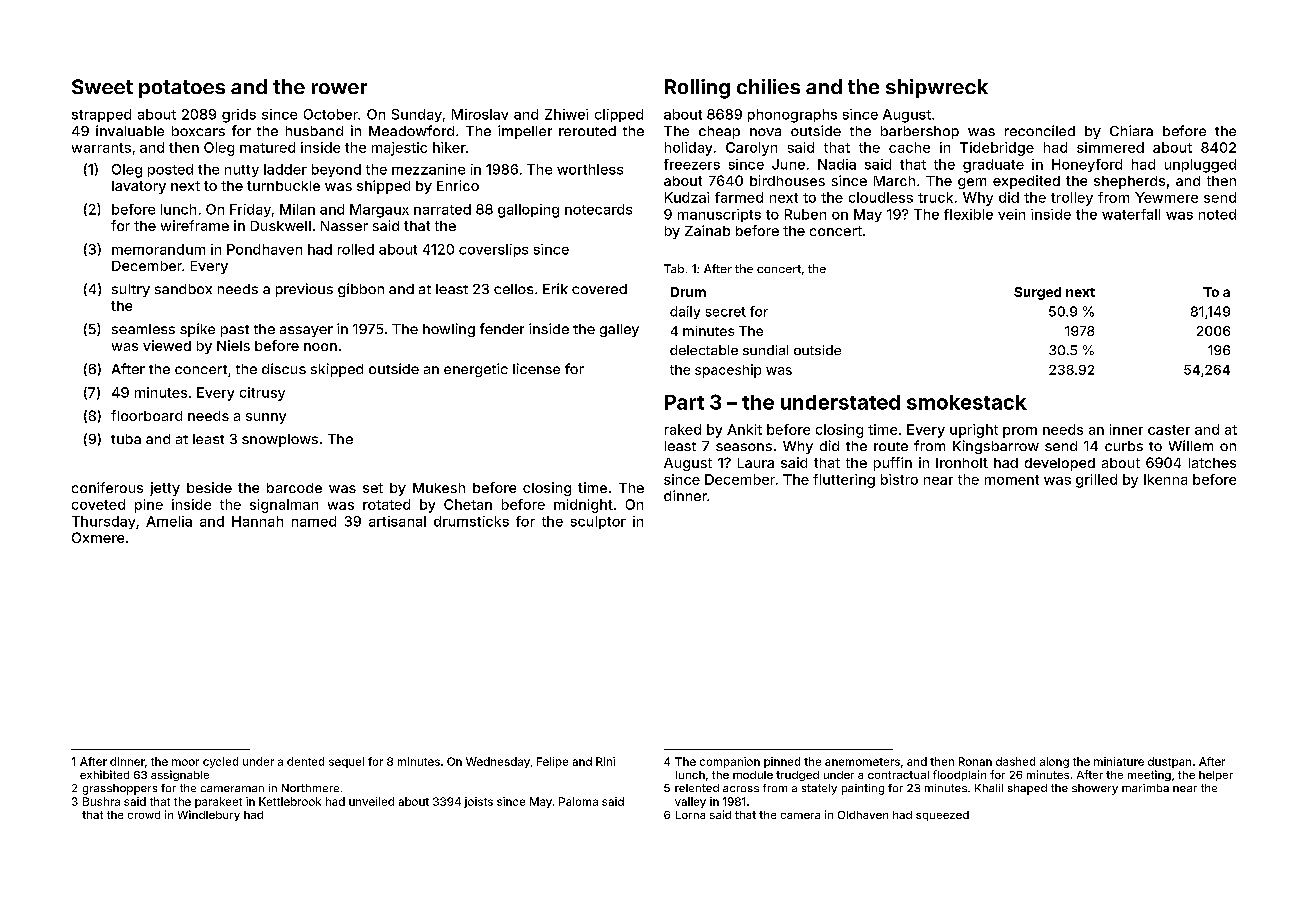 This screenshot has height=924, width=1308. I want to click on phonographs, so click(792, 116).
